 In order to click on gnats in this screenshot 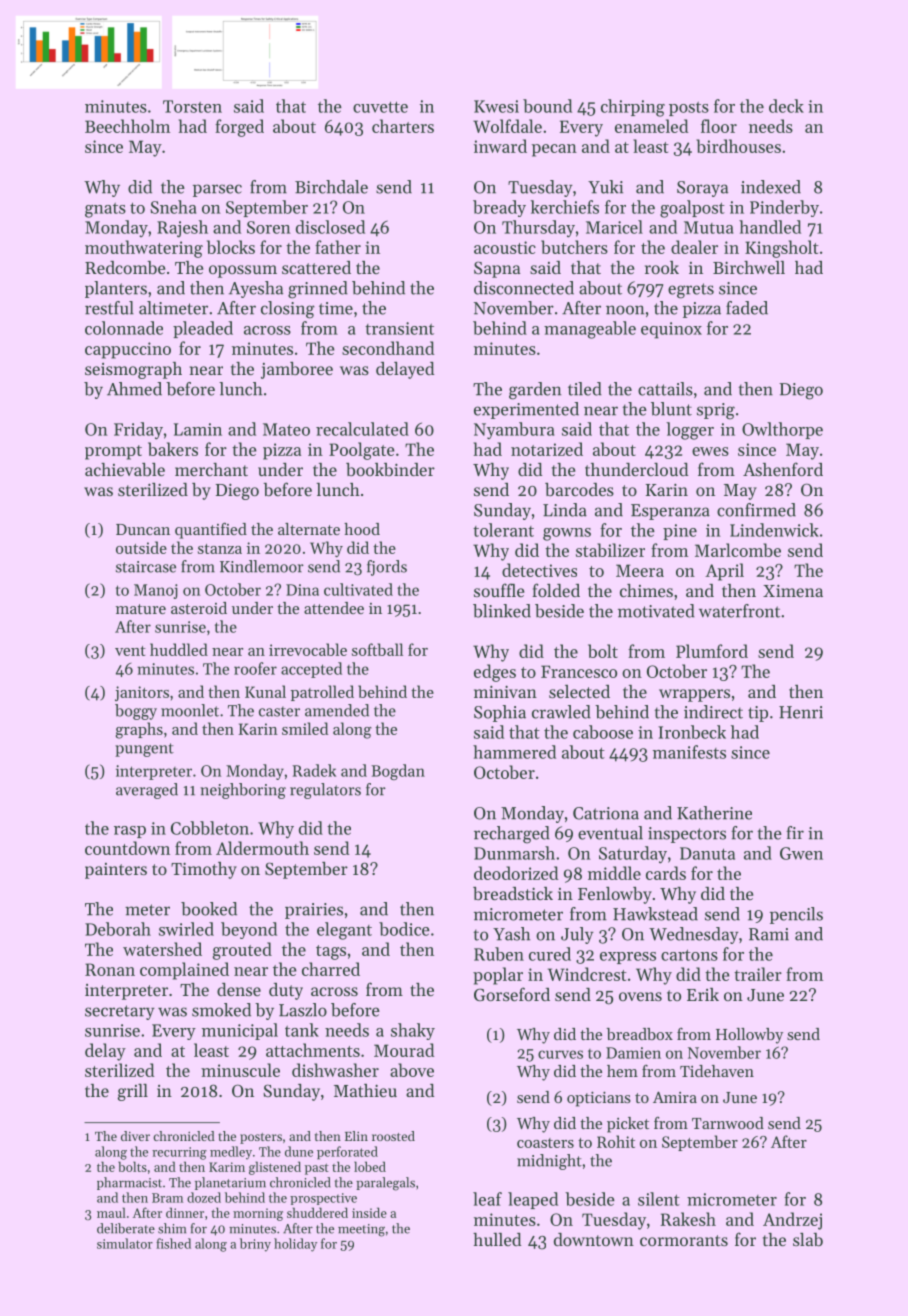, I will do `click(105, 210)`.
